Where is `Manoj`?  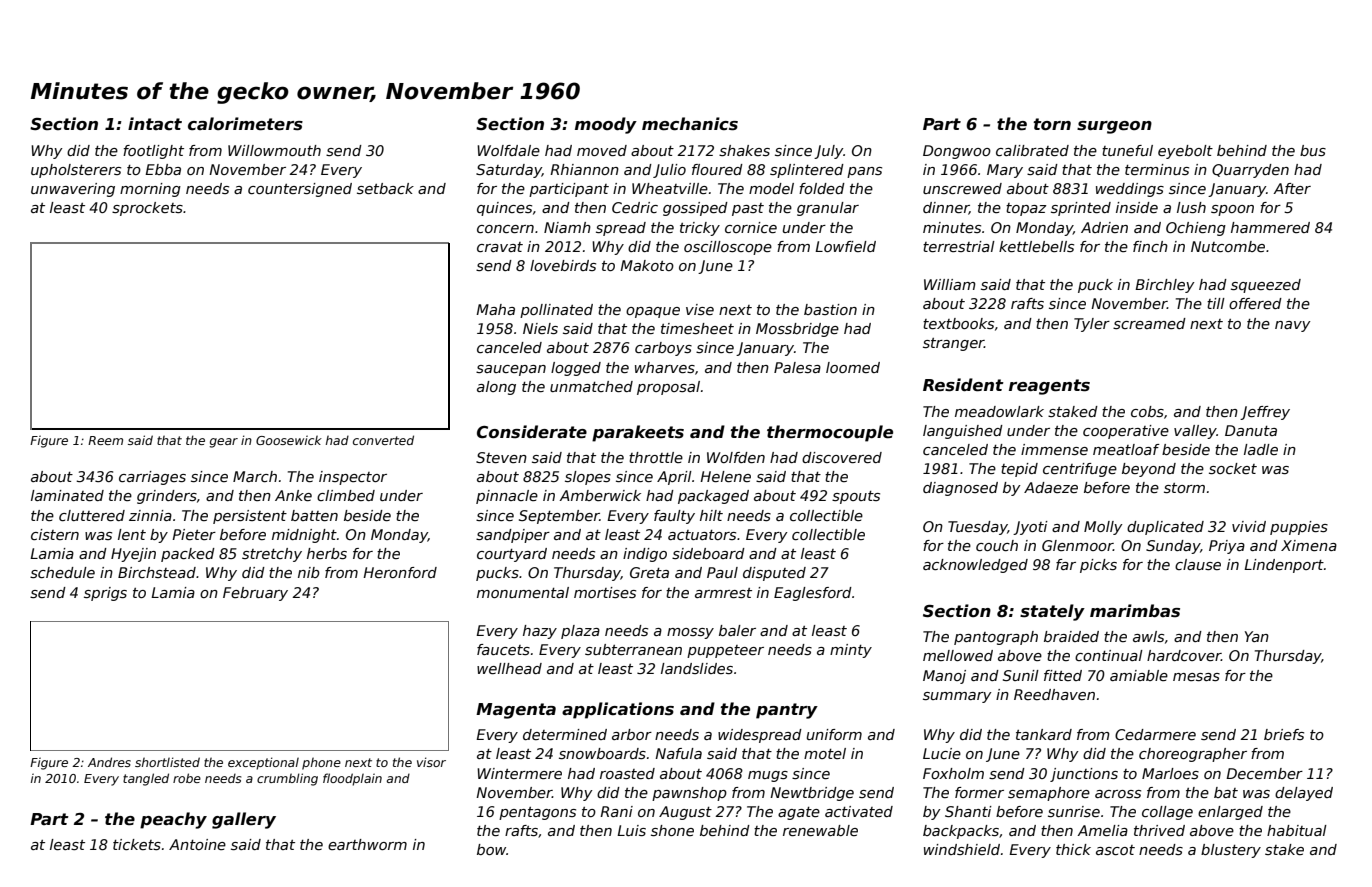 Manoj is located at coordinates (944, 677).
